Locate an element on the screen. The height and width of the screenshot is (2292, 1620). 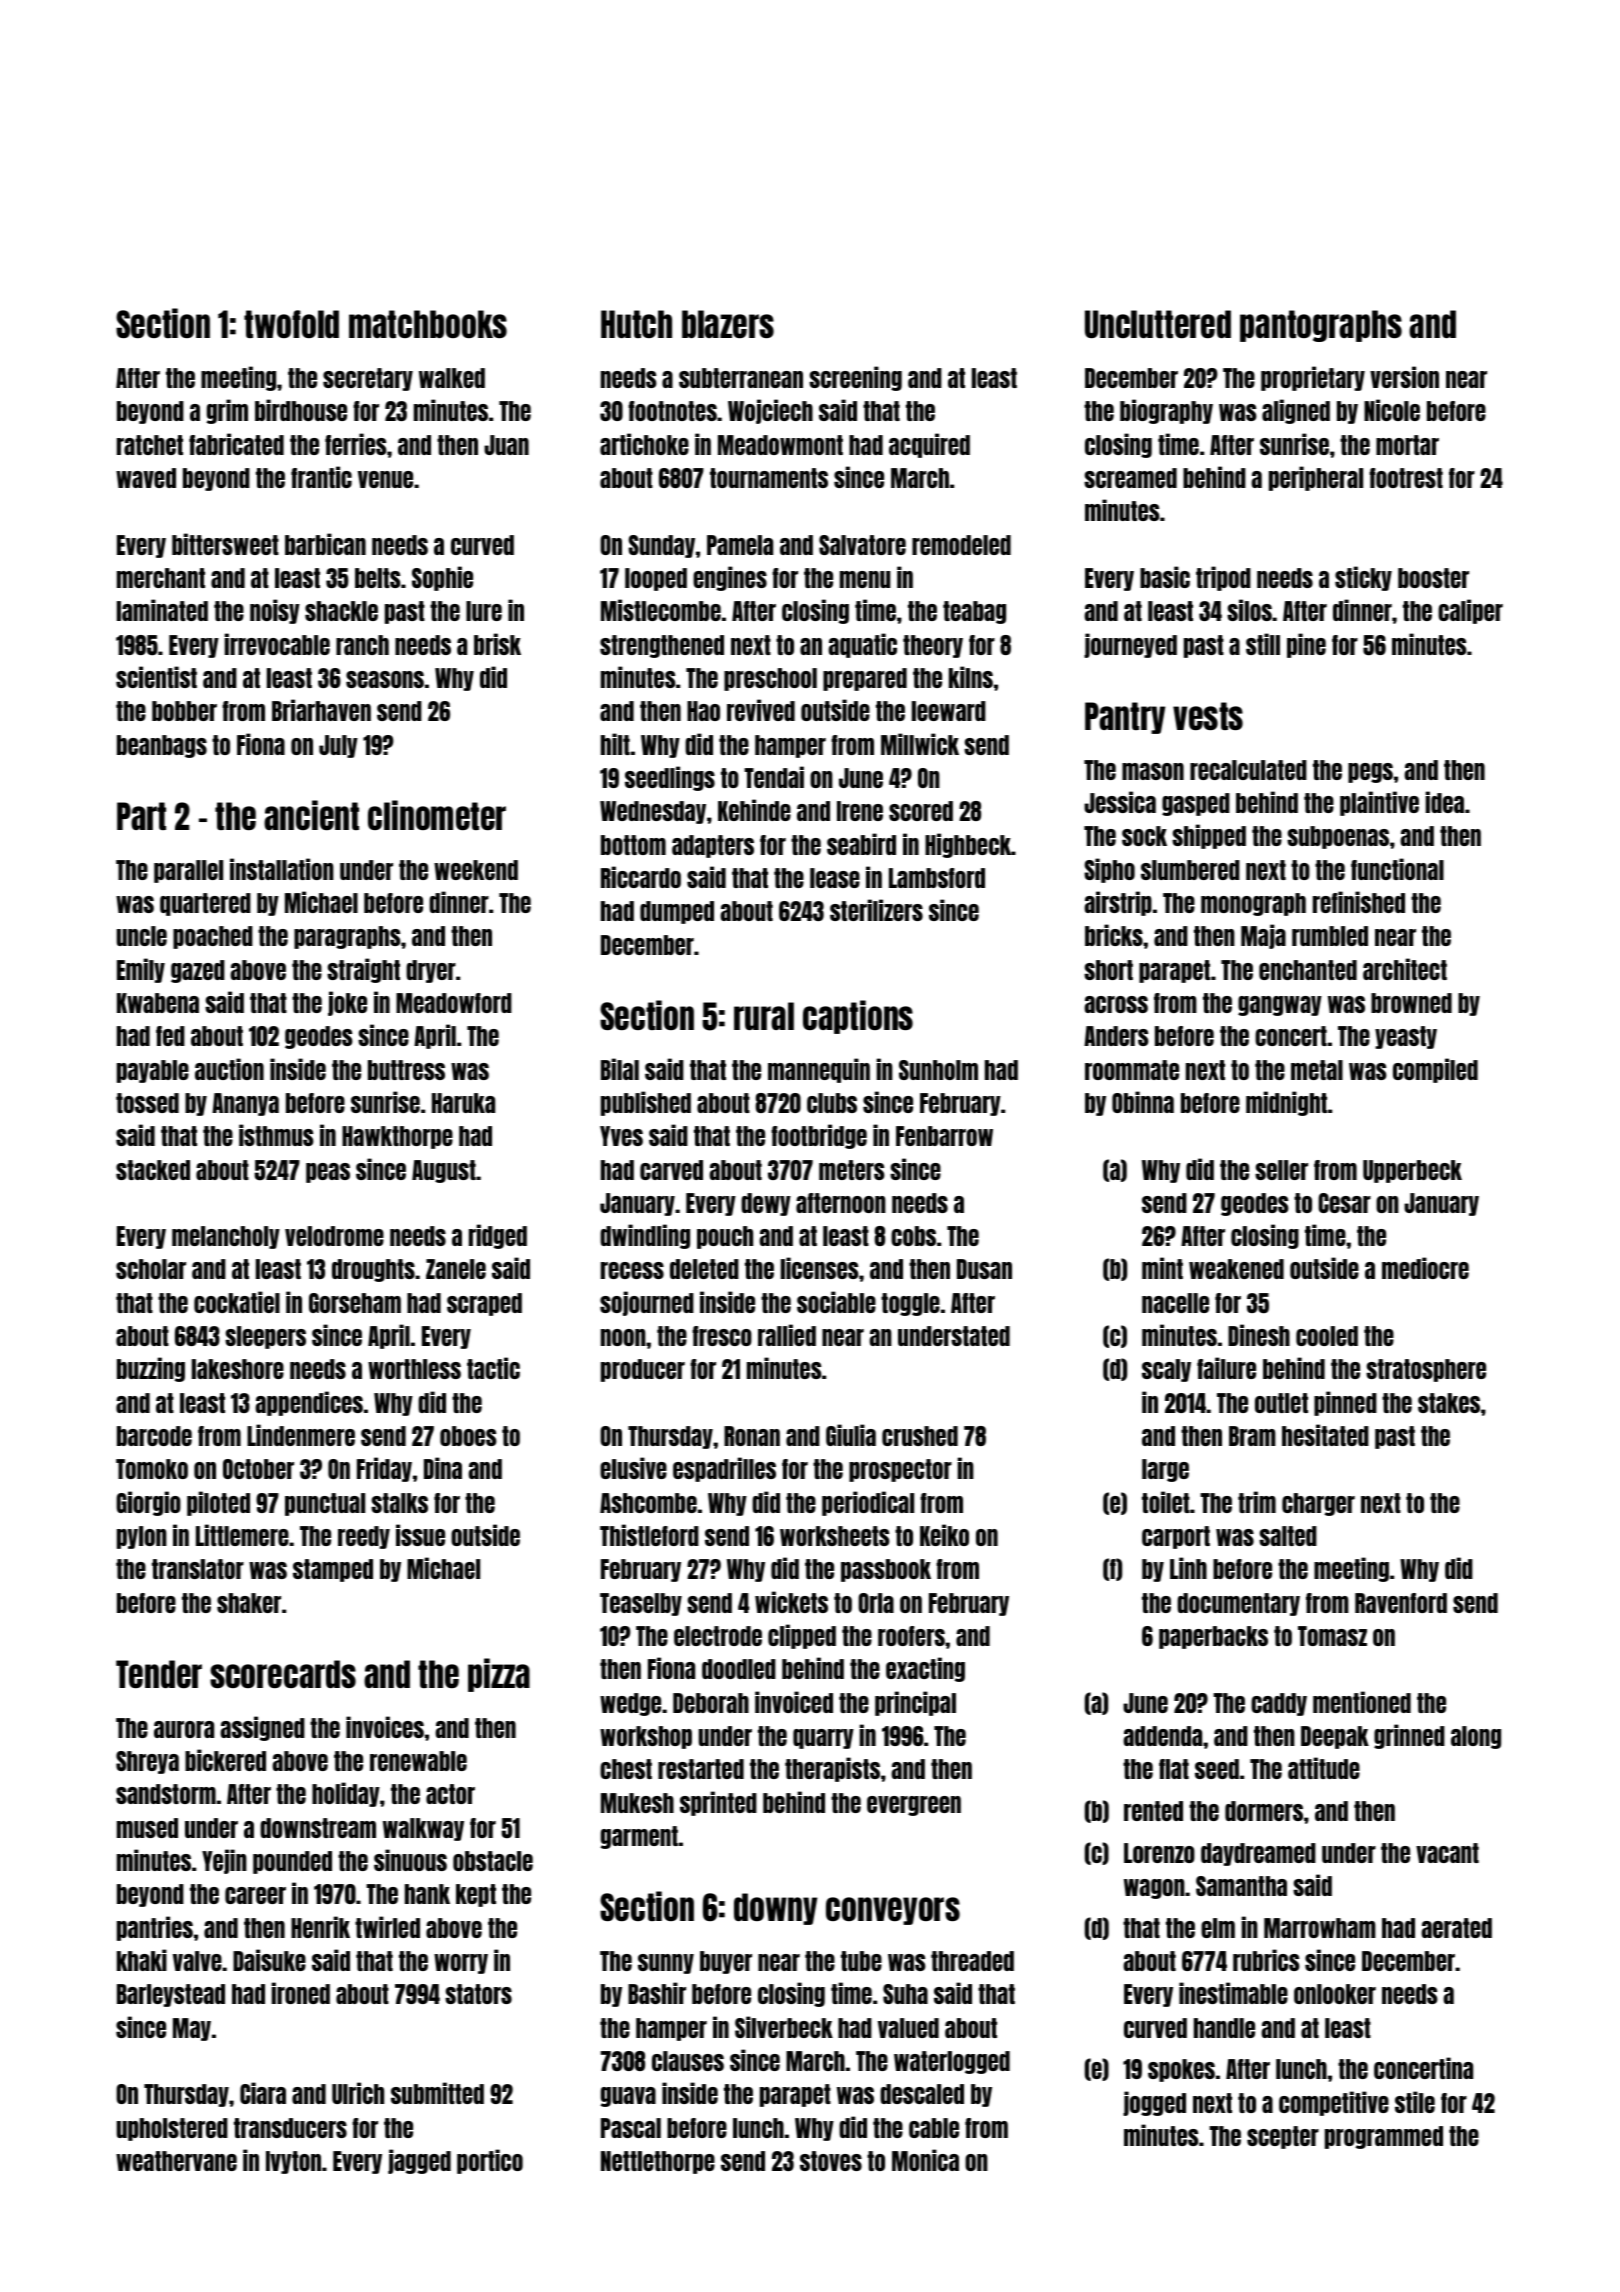
Nettlethorpe is located at coordinates (658, 2162).
